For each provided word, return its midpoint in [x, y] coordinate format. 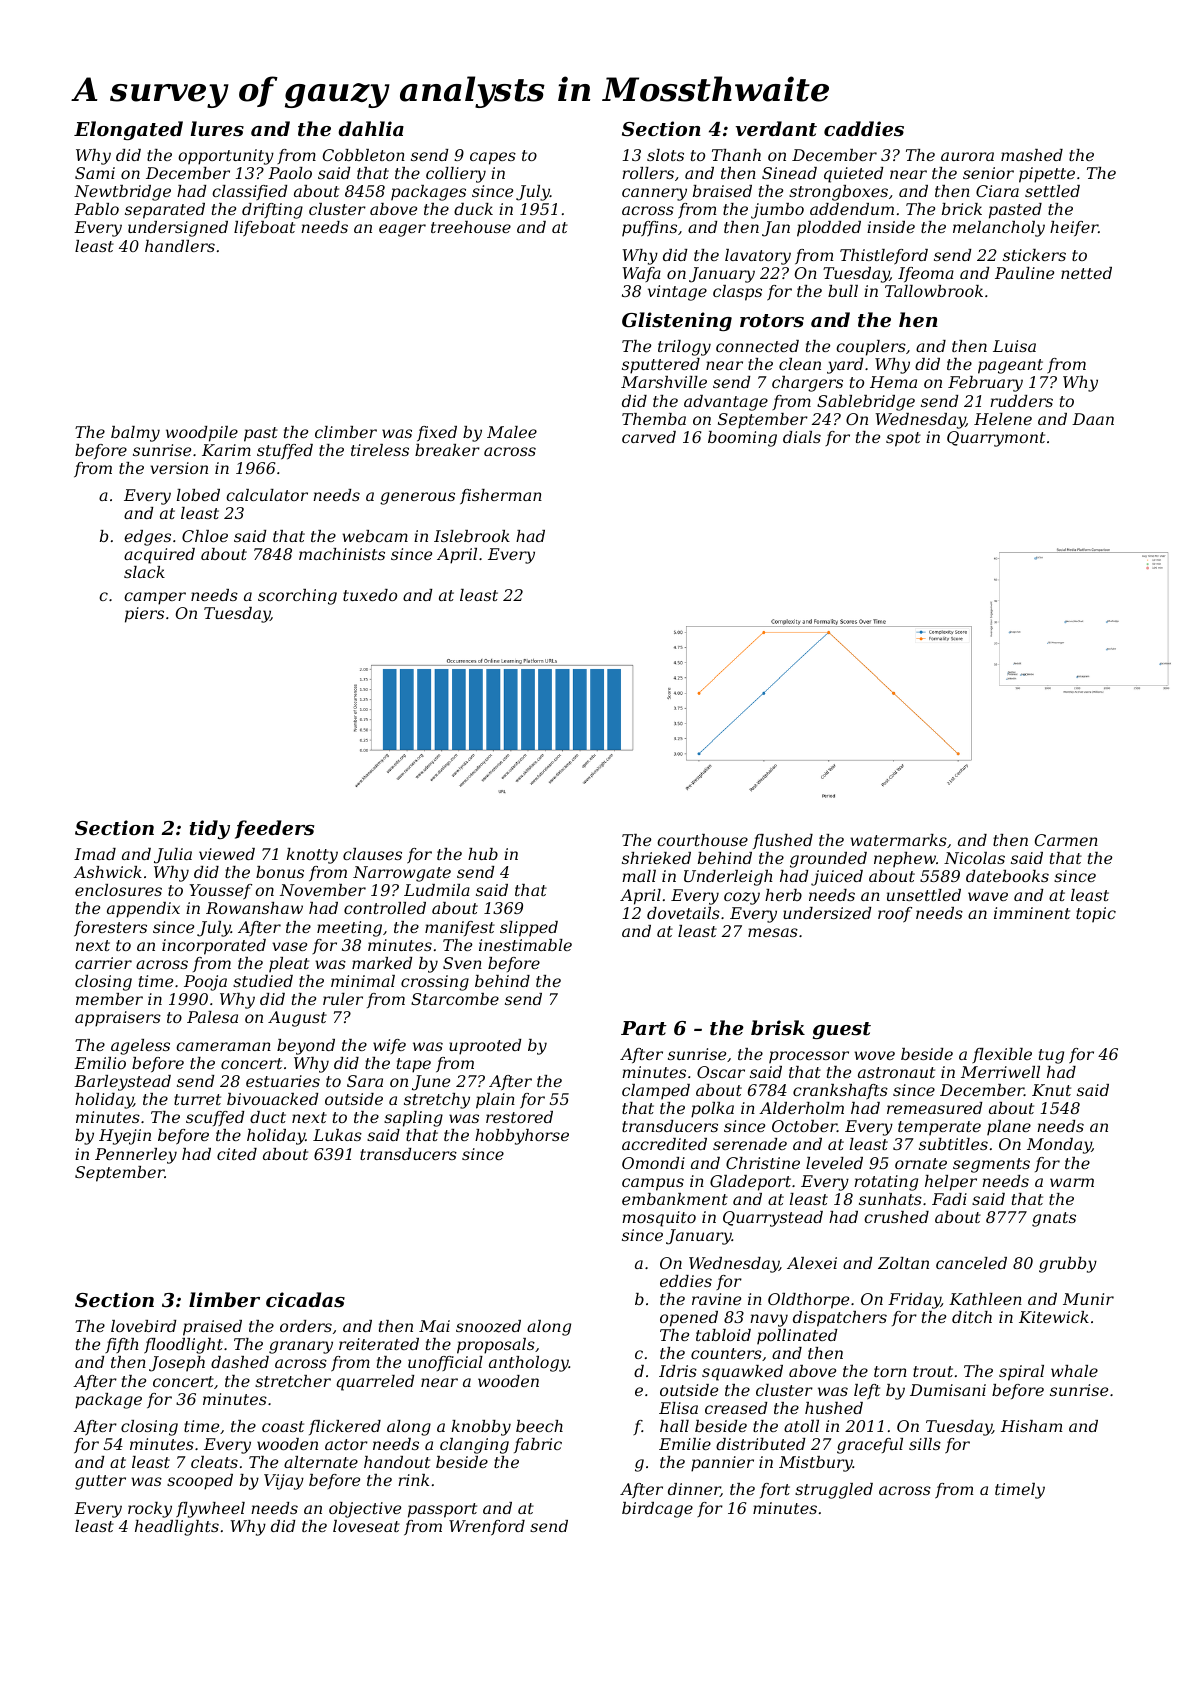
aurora [967, 156]
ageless [140, 1047]
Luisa [1014, 346]
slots [665, 155]
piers [144, 615]
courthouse [702, 840]
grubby [1068, 1265]
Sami [95, 173]
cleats [214, 1462]
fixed [437, 433]
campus [653, 1184]
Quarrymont [996, 439]
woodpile [202, 434]
